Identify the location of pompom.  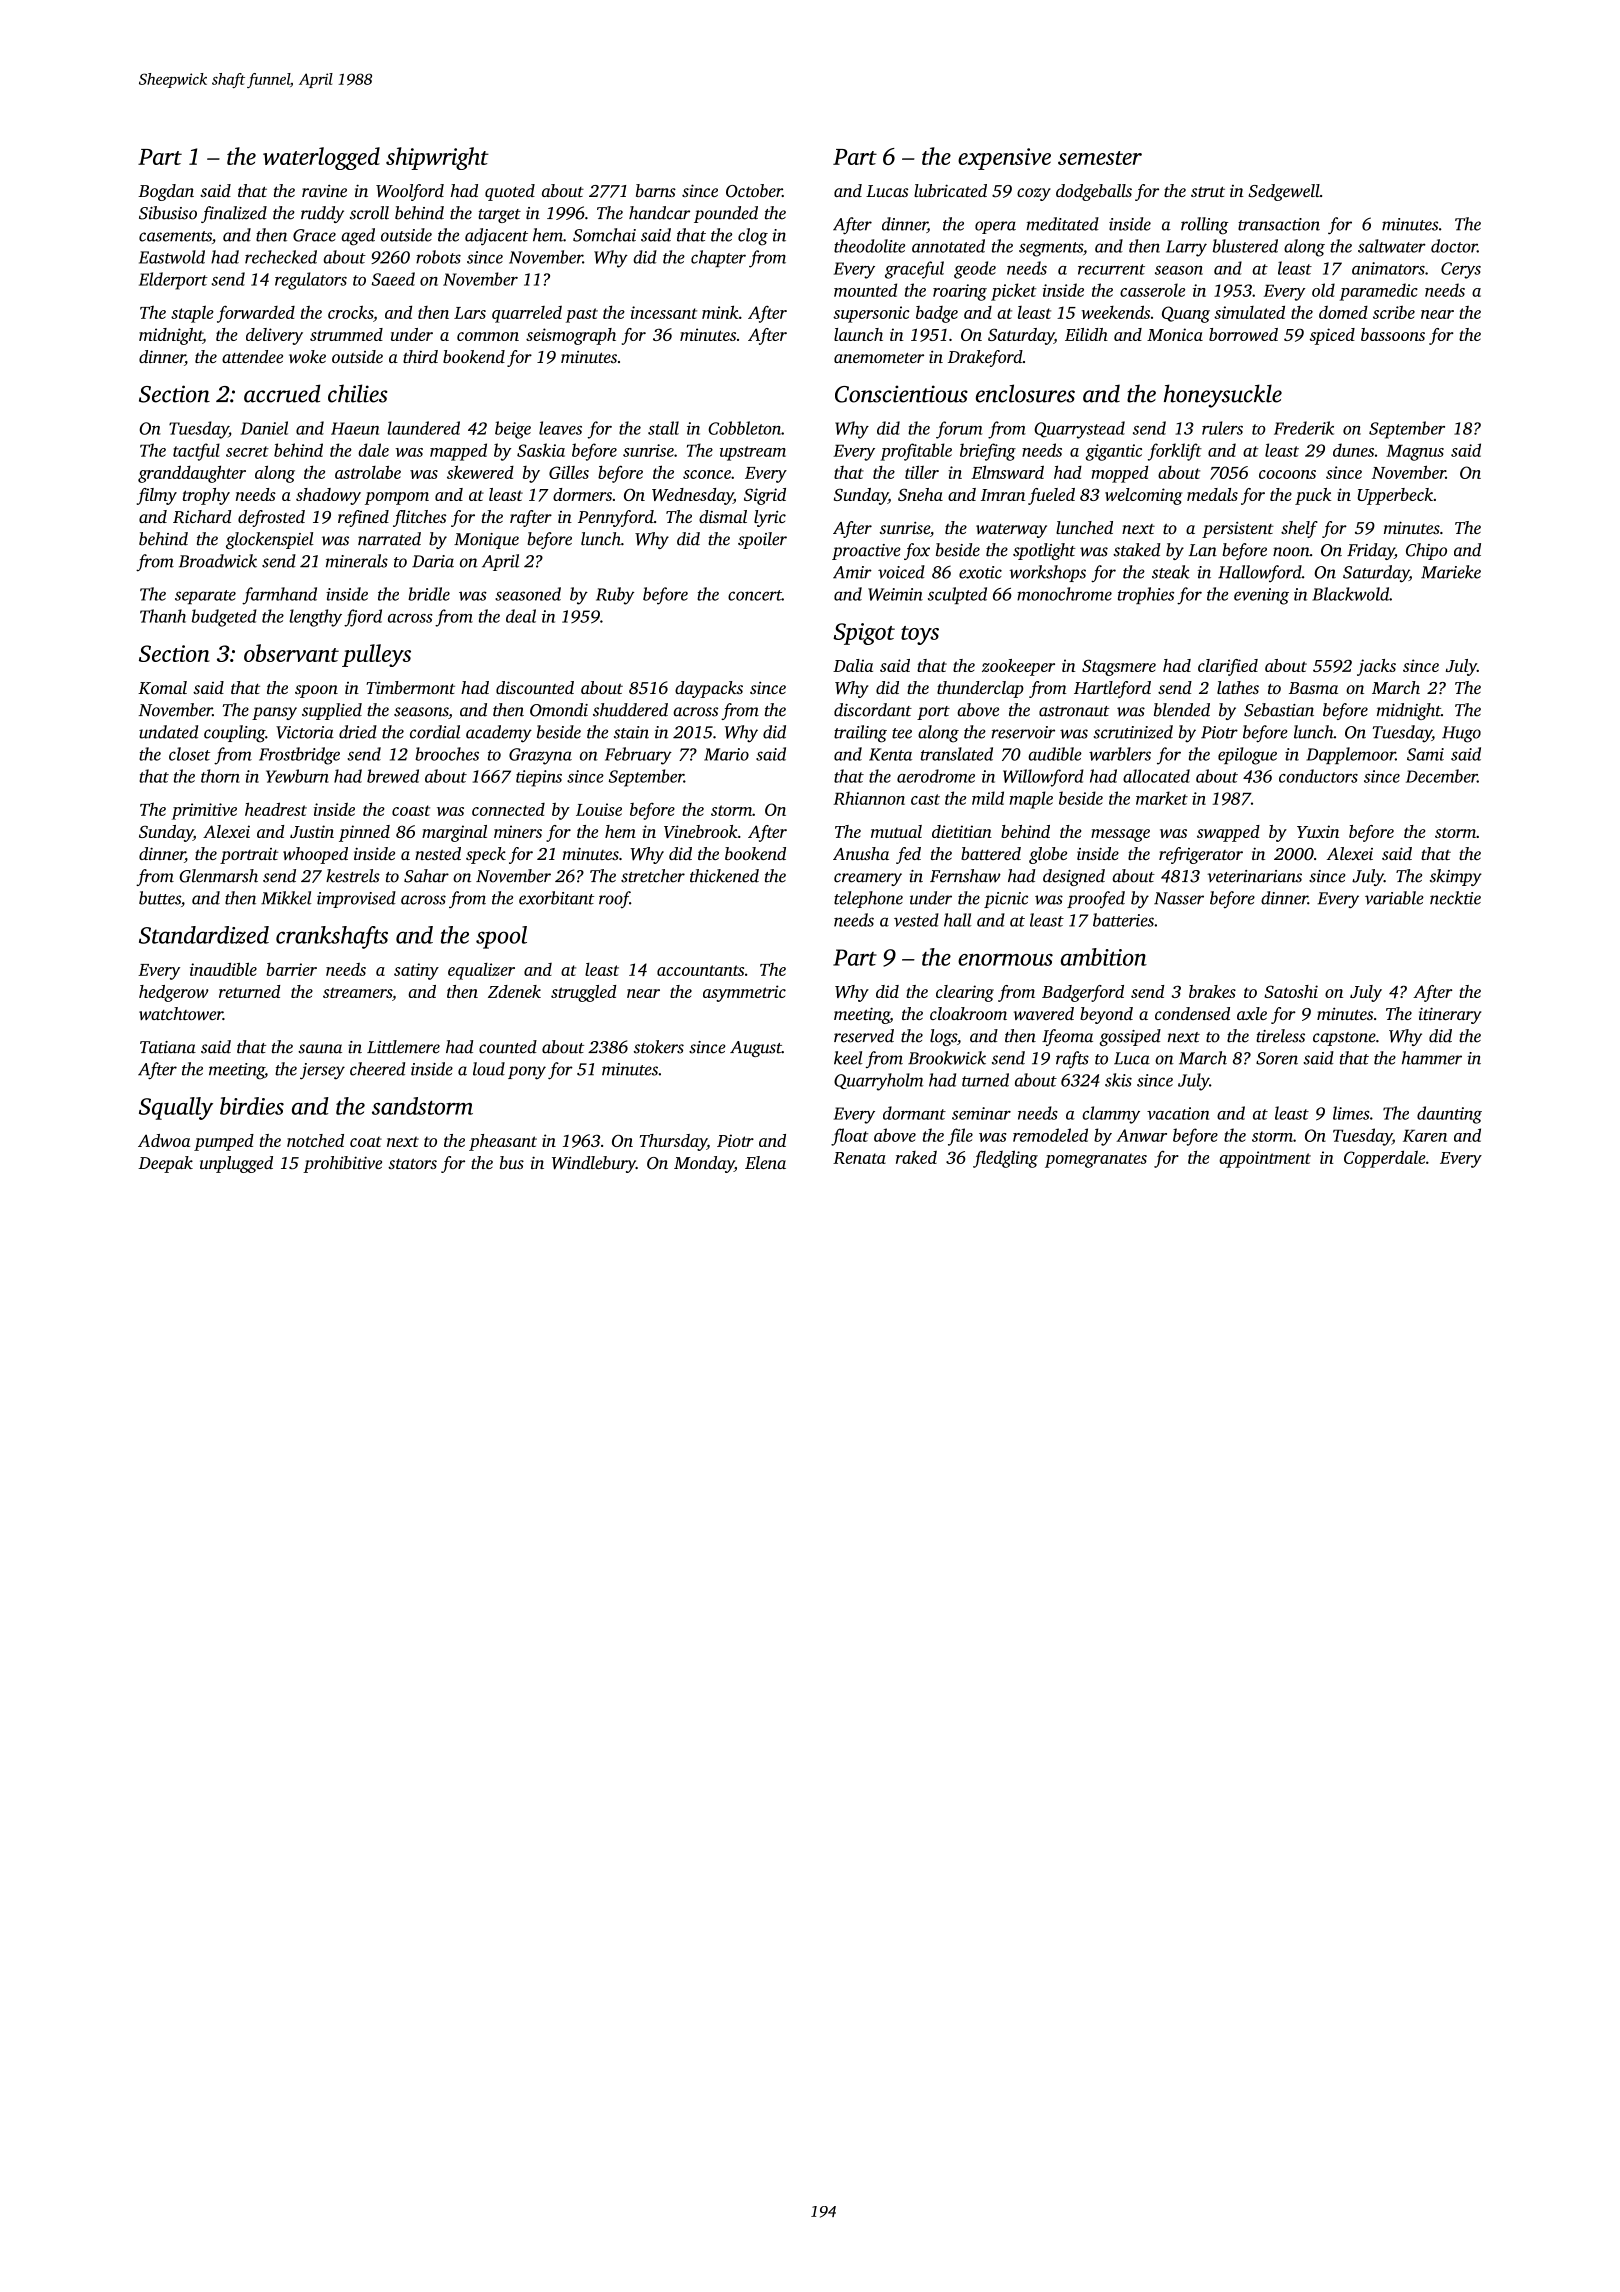
(397, 498).
